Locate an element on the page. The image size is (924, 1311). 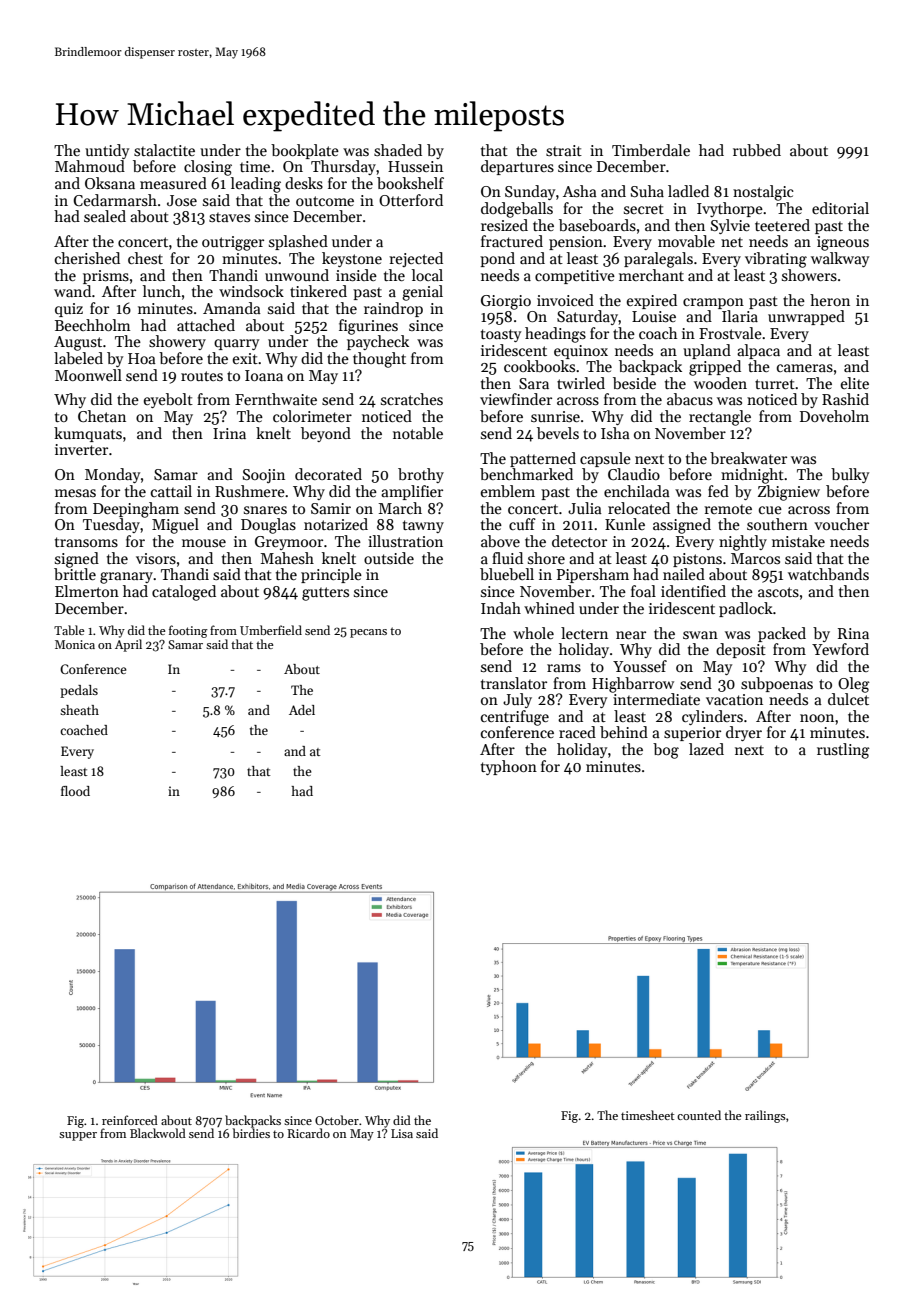
Giorgio is located at coordinates (506, 302).
